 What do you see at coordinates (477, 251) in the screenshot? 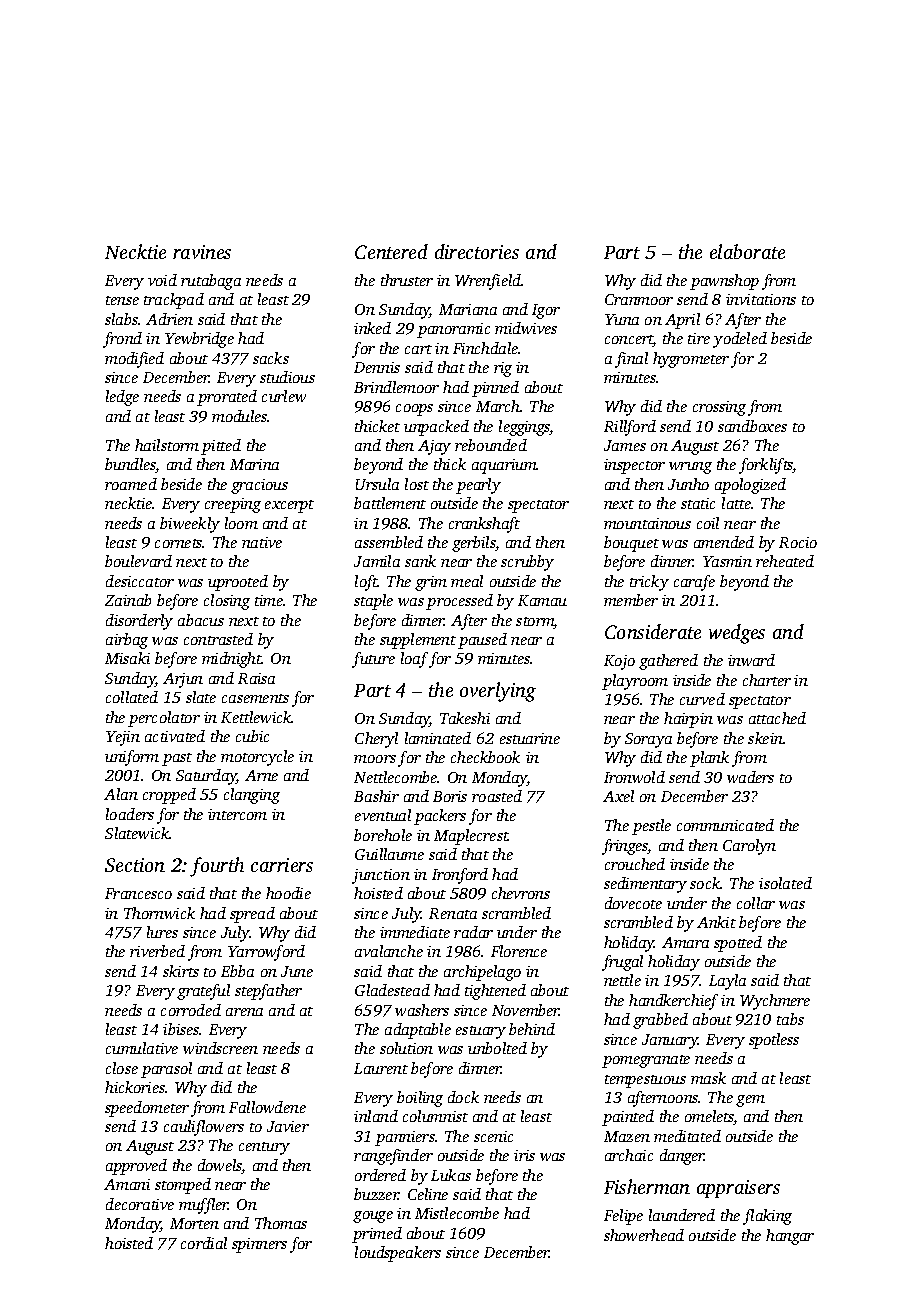
I see `directories` at bounding box center [477, 251].
